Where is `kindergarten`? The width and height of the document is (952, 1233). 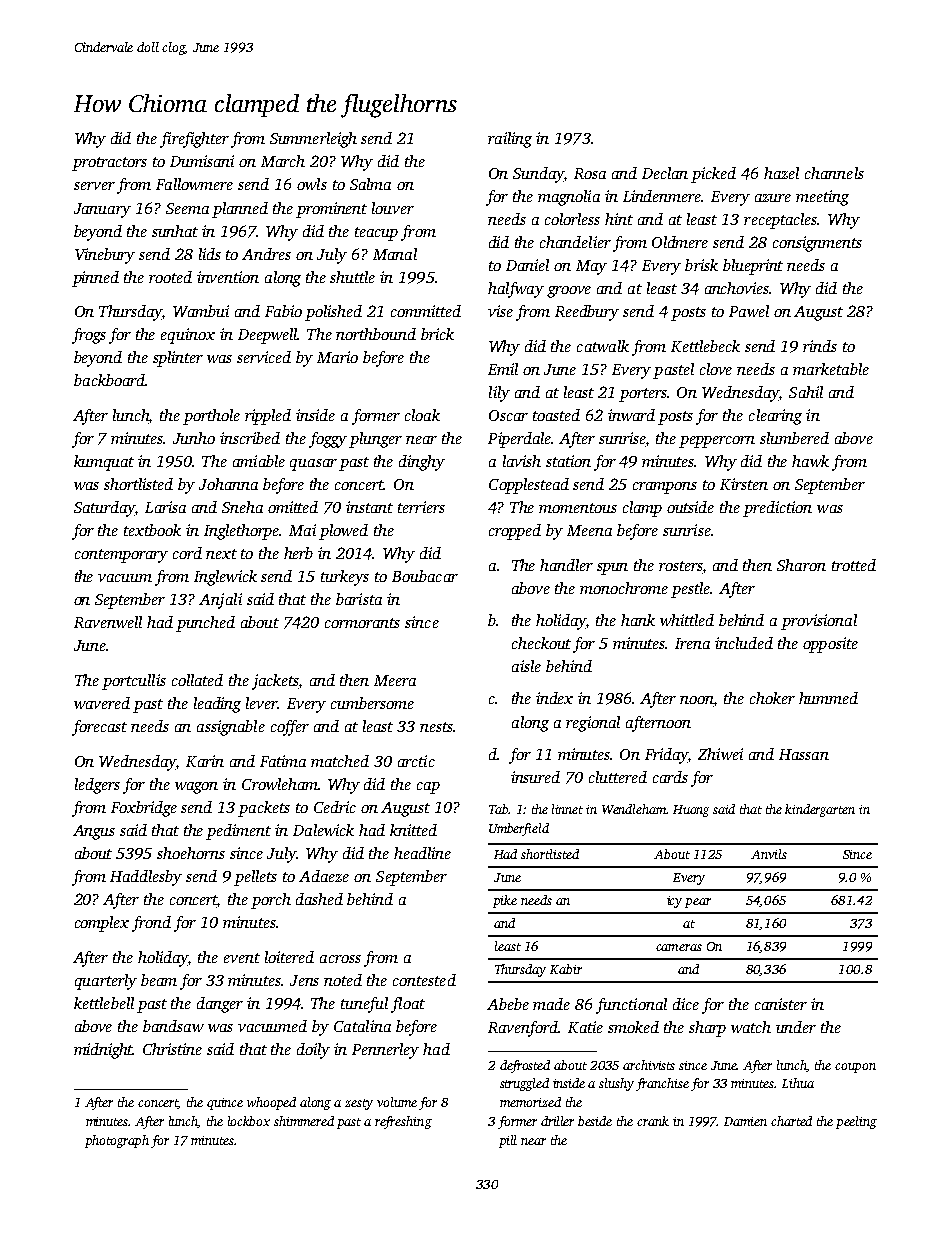 kindergarten is located at coordinates (820, 810).
